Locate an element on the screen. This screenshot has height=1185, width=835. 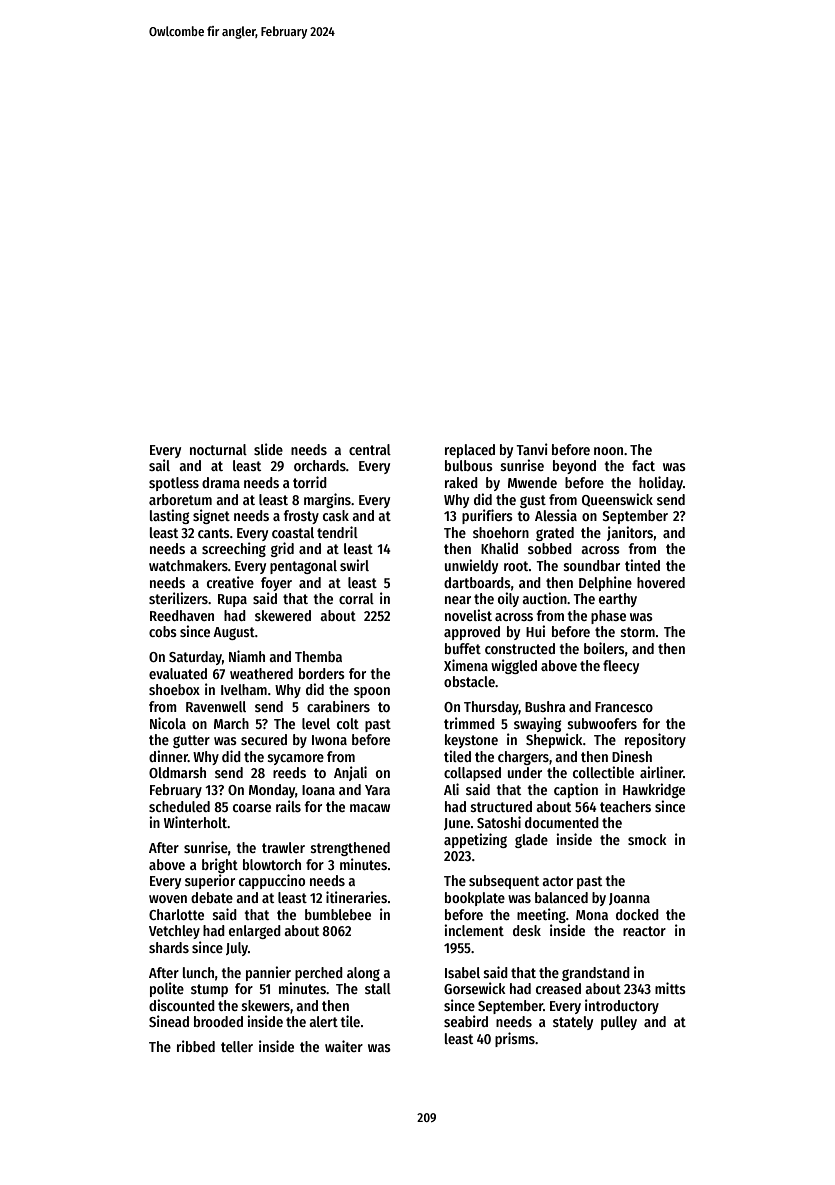
Yara is located at coordinates (377, 790).
